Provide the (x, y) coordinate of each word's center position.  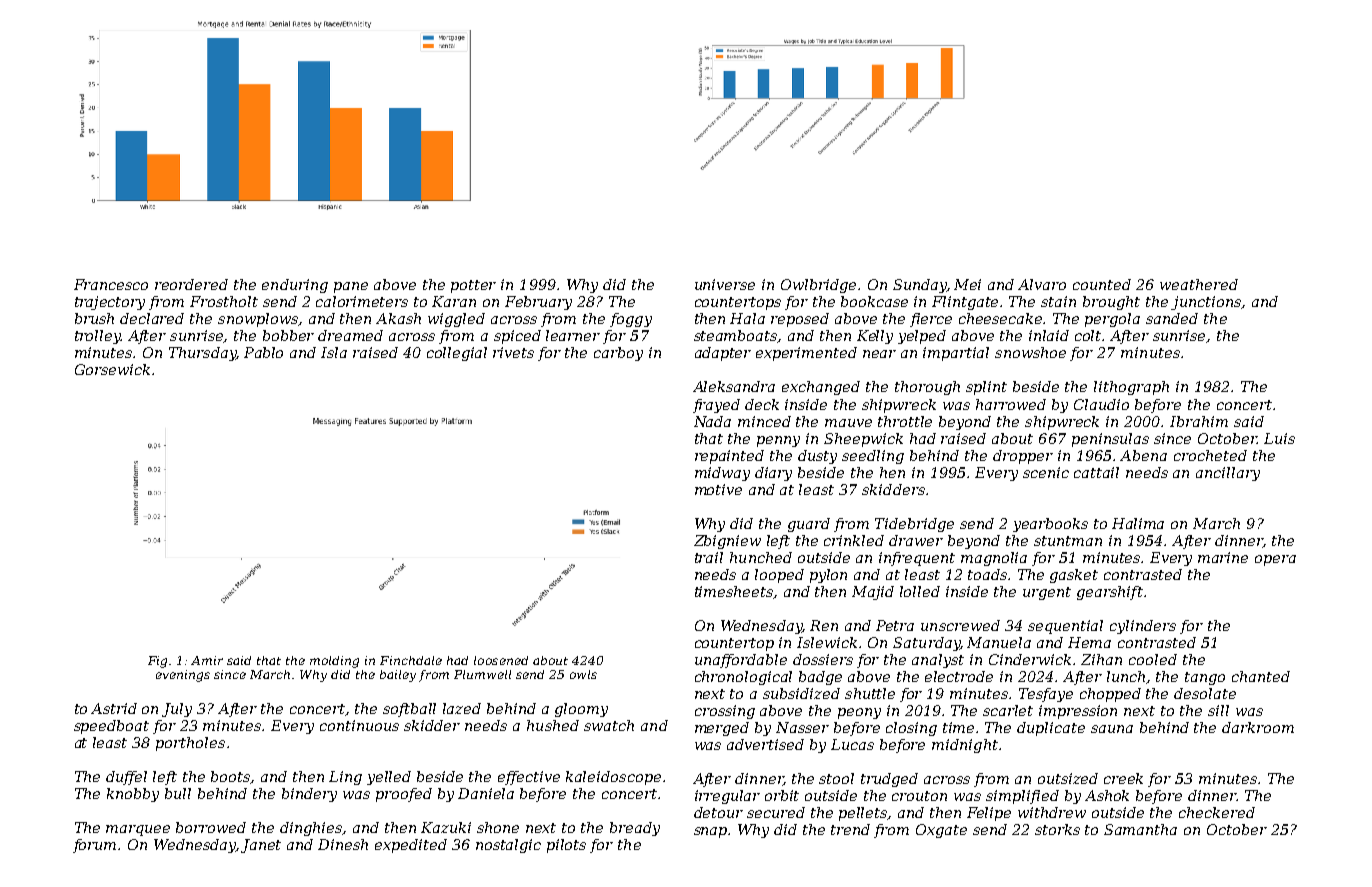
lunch (1126, 676)
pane (351, 287)
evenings (183, 676)
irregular (727, 797)
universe (725, 284)
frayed (716, 406)
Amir (207, 660)
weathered (1199, 284)
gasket (1074, 576)
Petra (895, 625)
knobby (133, 795)
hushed (553, 725)
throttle (905, 421)
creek (1123, 778)
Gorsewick (112, 369)
